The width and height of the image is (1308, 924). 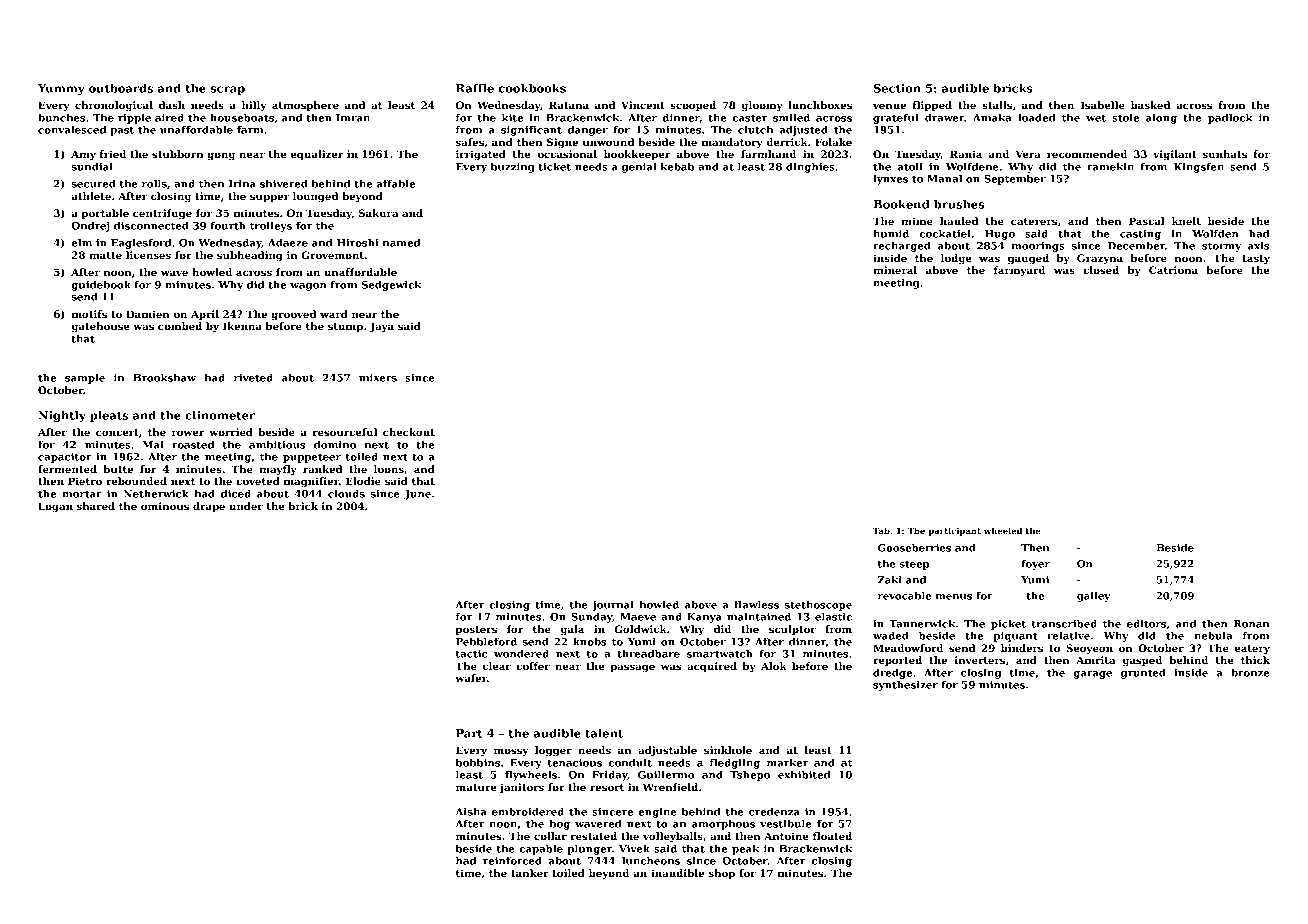 I want to click on luncheons, so click(x=651, y=860).
